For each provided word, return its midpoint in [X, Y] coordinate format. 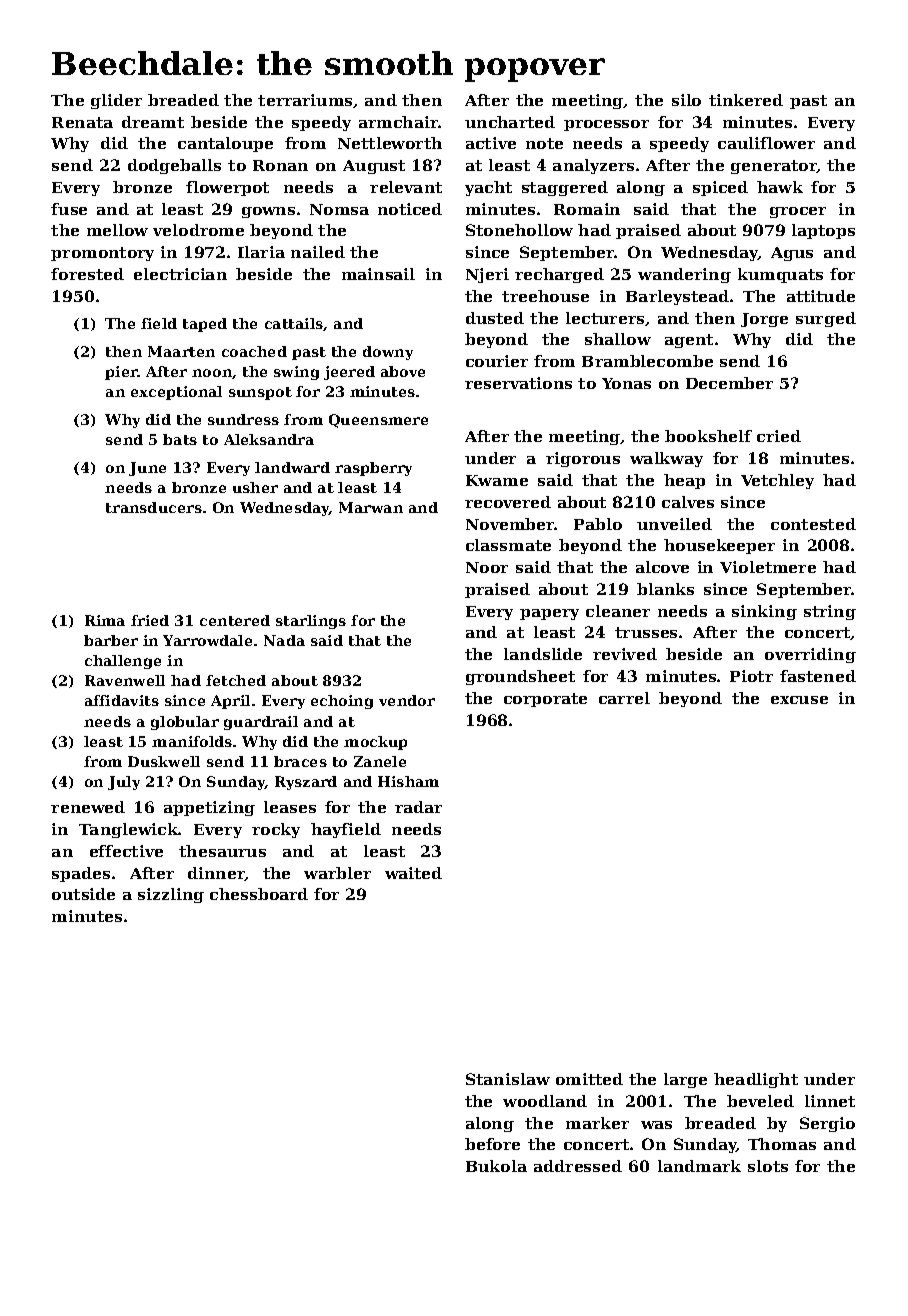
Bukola [496, 1166]
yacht [488, 188]
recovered [508, 502]
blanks [665, 589]
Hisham [408, 781]
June [147, 469]
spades [81, 874]
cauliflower [766, 143]
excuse [799, 700]
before [492, 1144]
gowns [268, 212]
